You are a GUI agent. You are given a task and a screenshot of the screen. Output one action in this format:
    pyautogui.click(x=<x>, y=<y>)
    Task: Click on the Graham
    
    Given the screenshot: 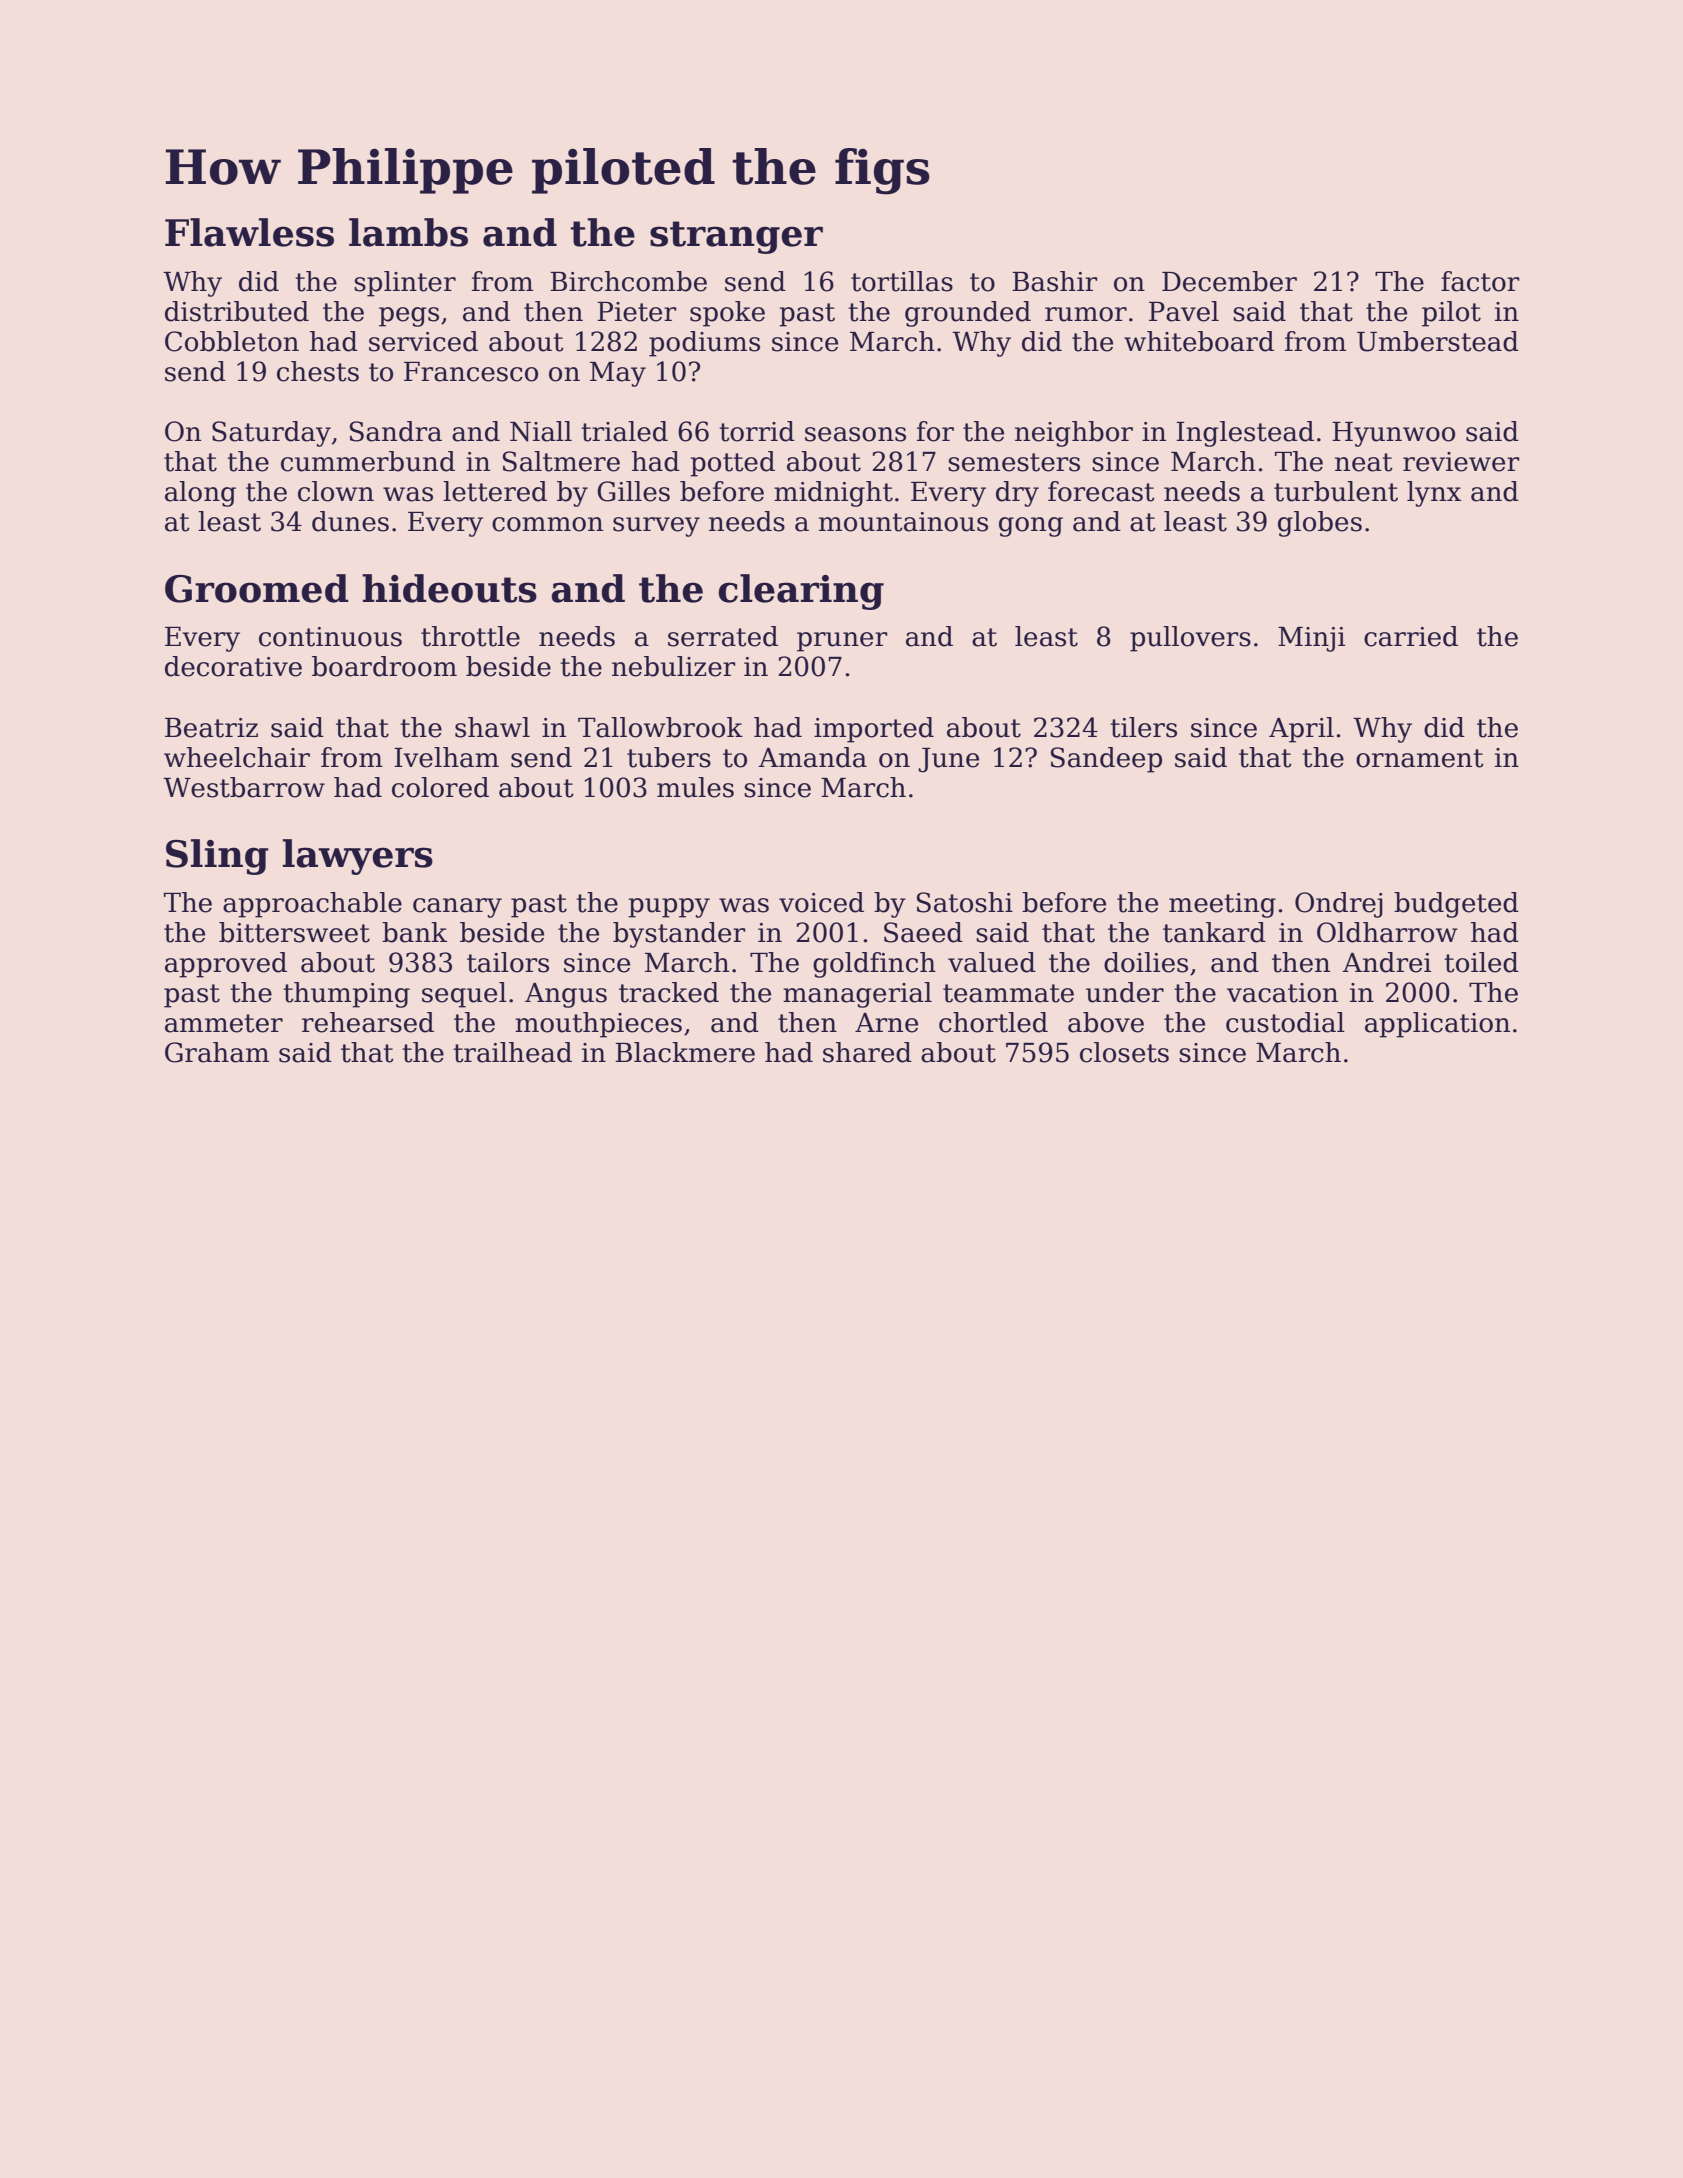 What is the action you would take?
    pyautogui.click(x=217, y=1052)
